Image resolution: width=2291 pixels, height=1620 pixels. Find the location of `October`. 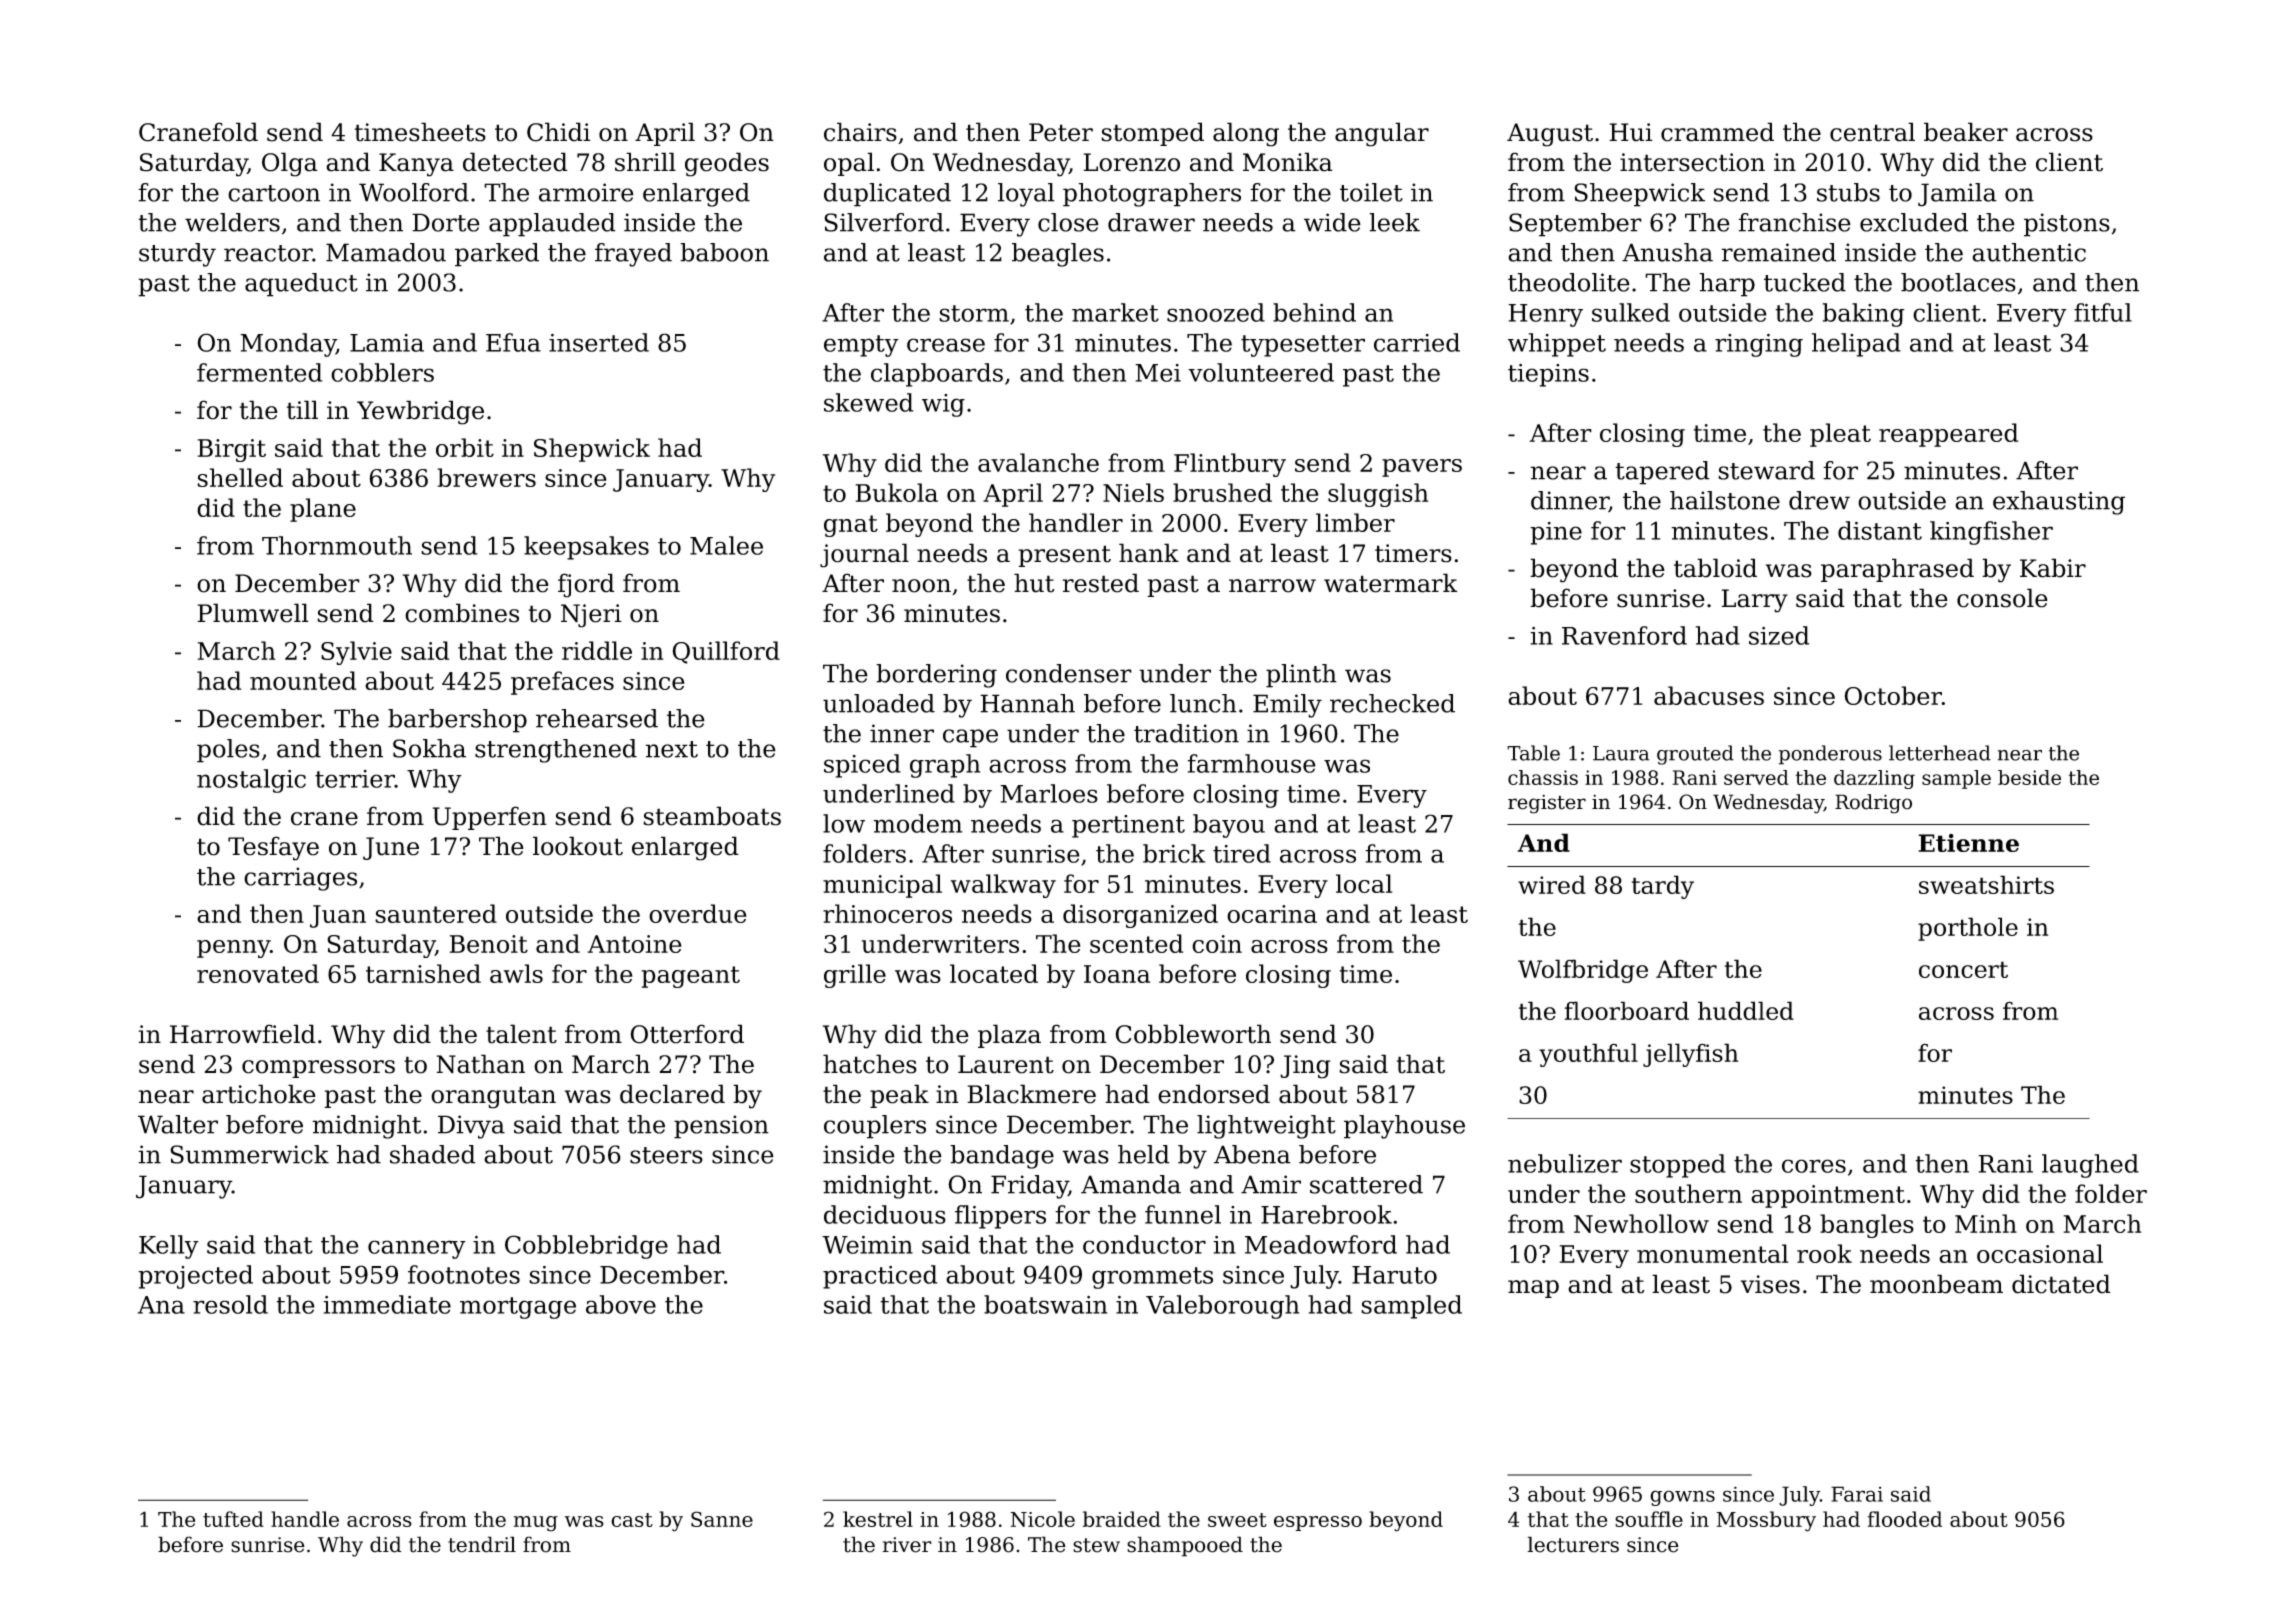

October is located at coordinates (1893, 695).
